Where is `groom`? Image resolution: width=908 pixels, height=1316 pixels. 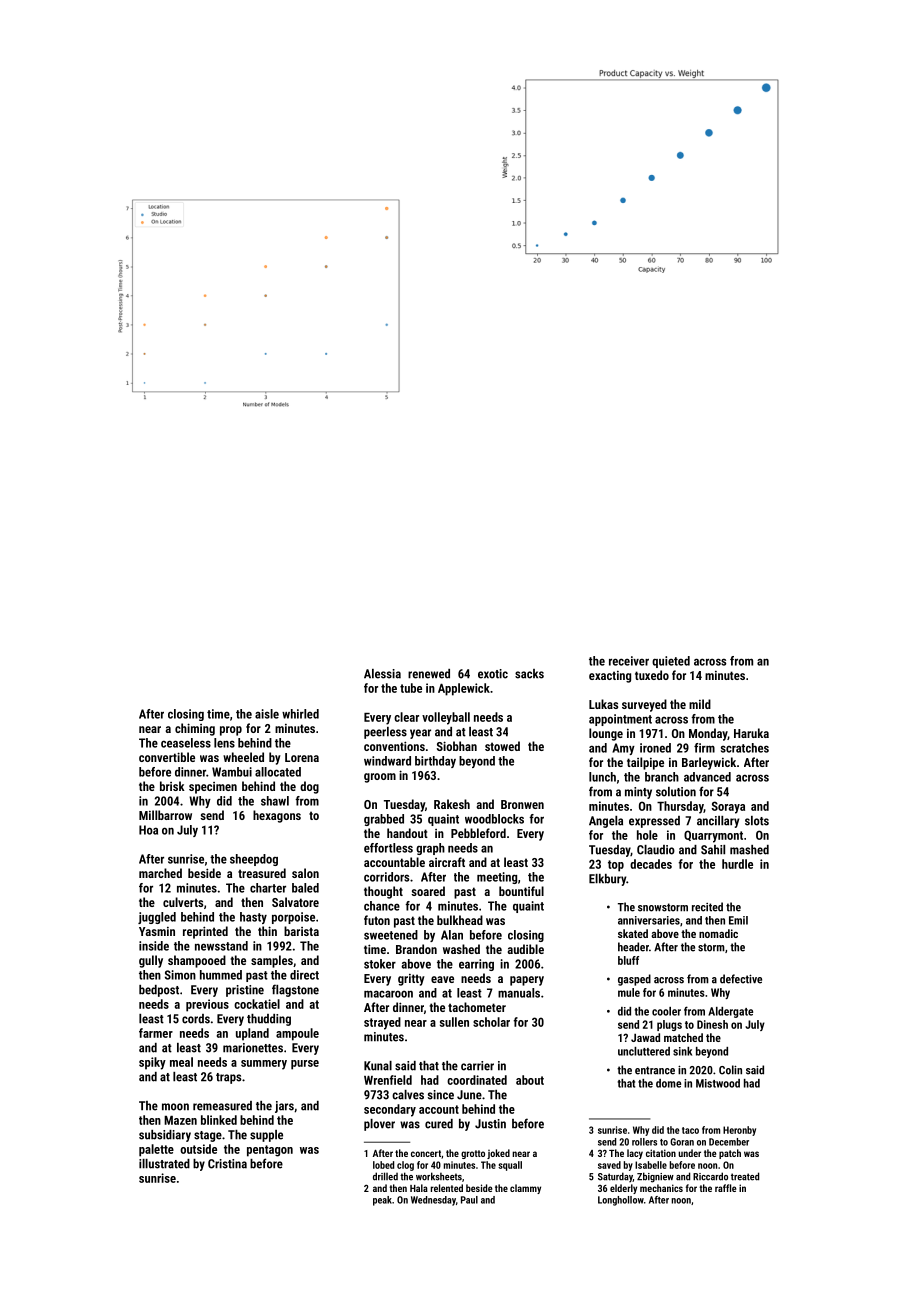 groom is located at coordinates (380, 778).
